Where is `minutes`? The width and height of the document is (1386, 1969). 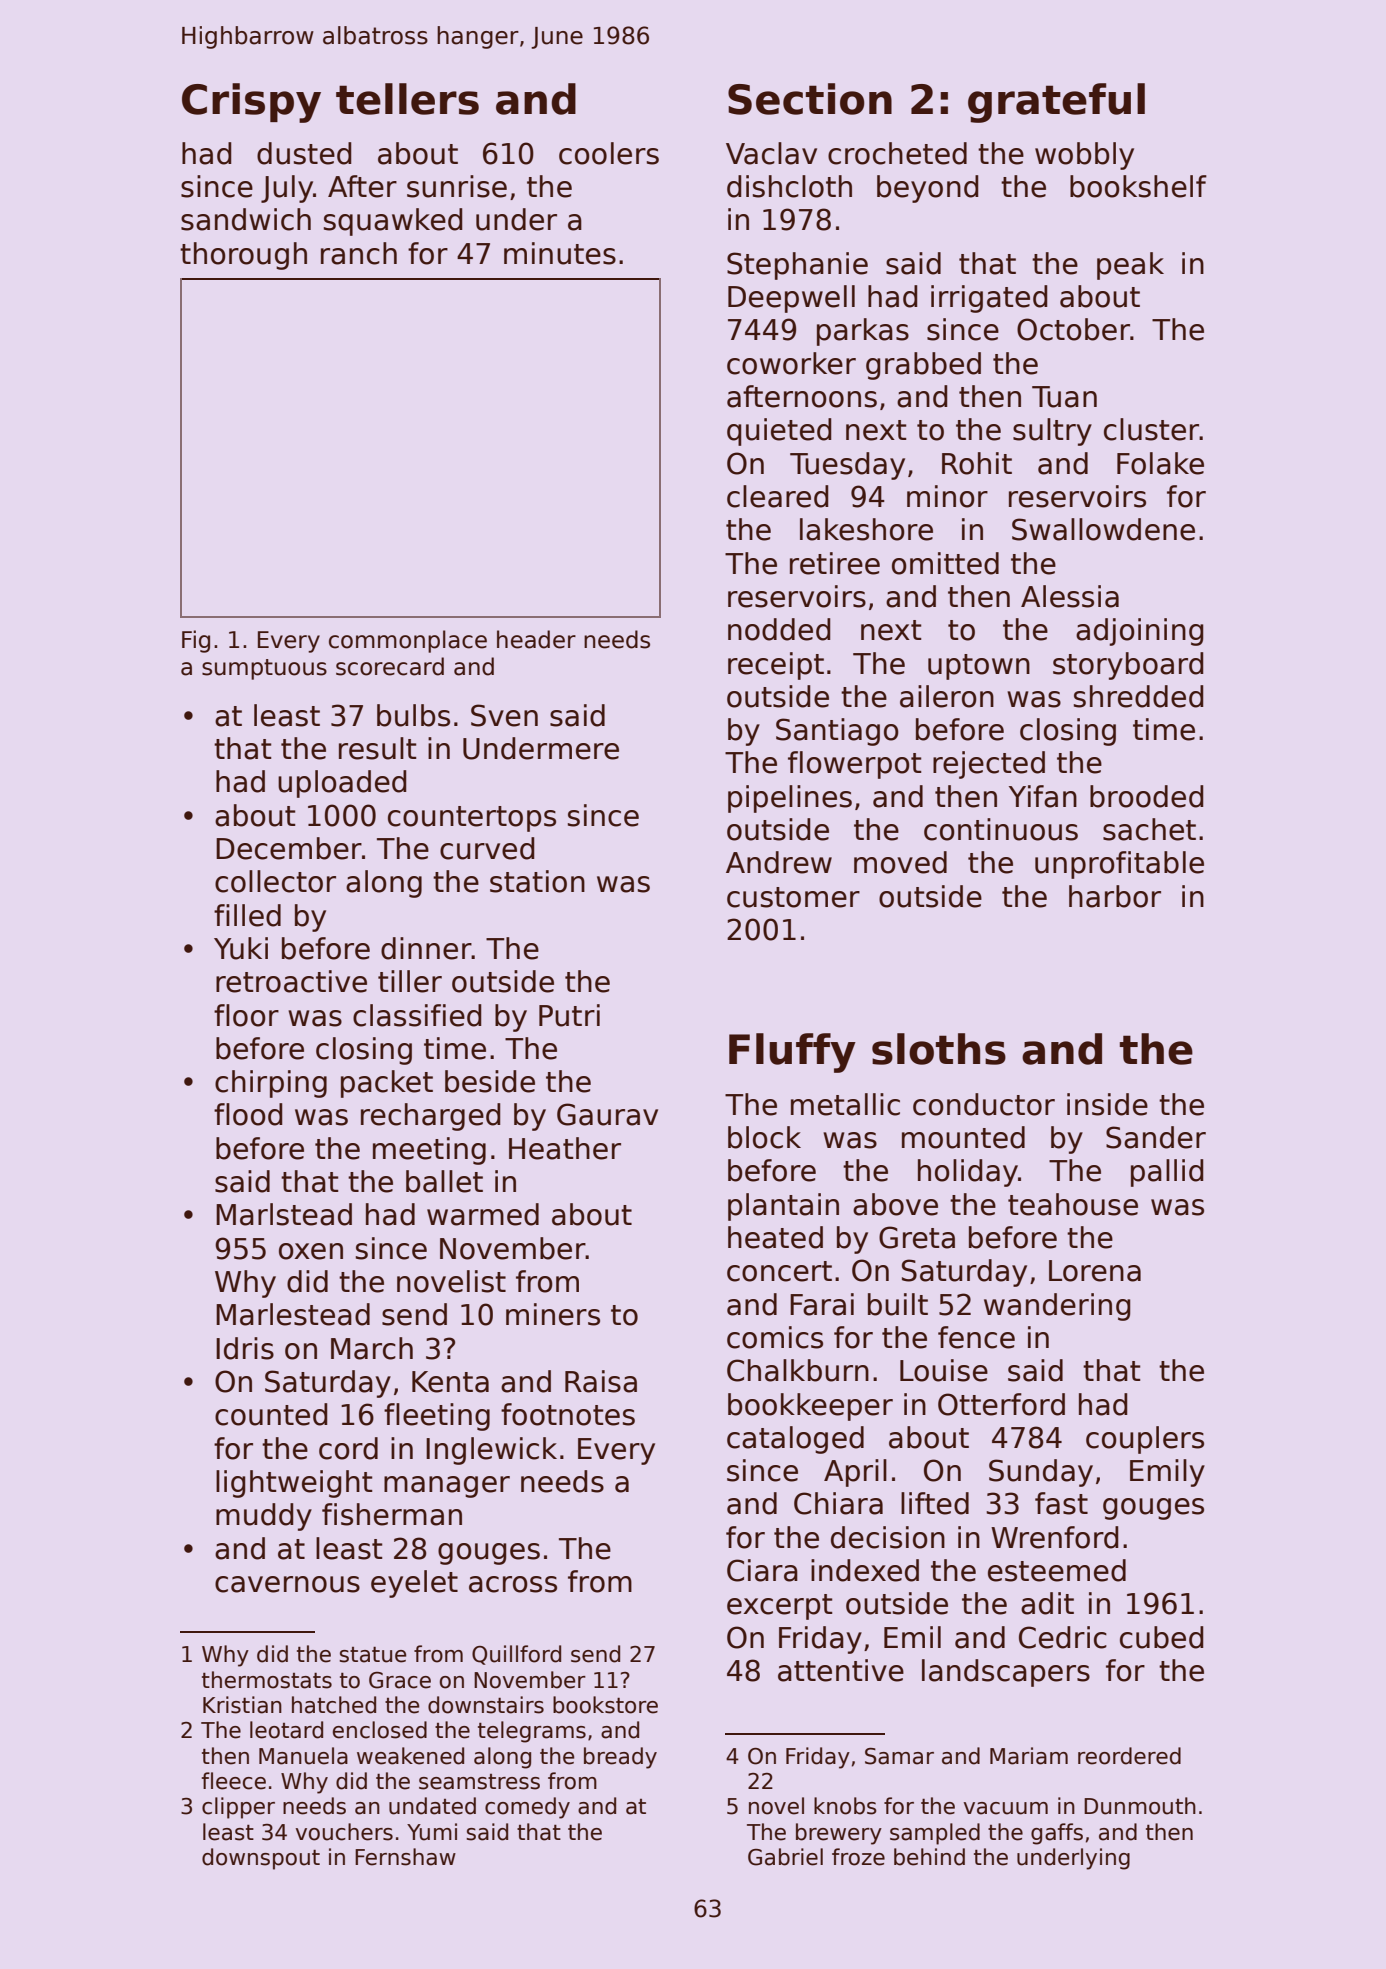 minutes is located at coordinates (560, 253).
